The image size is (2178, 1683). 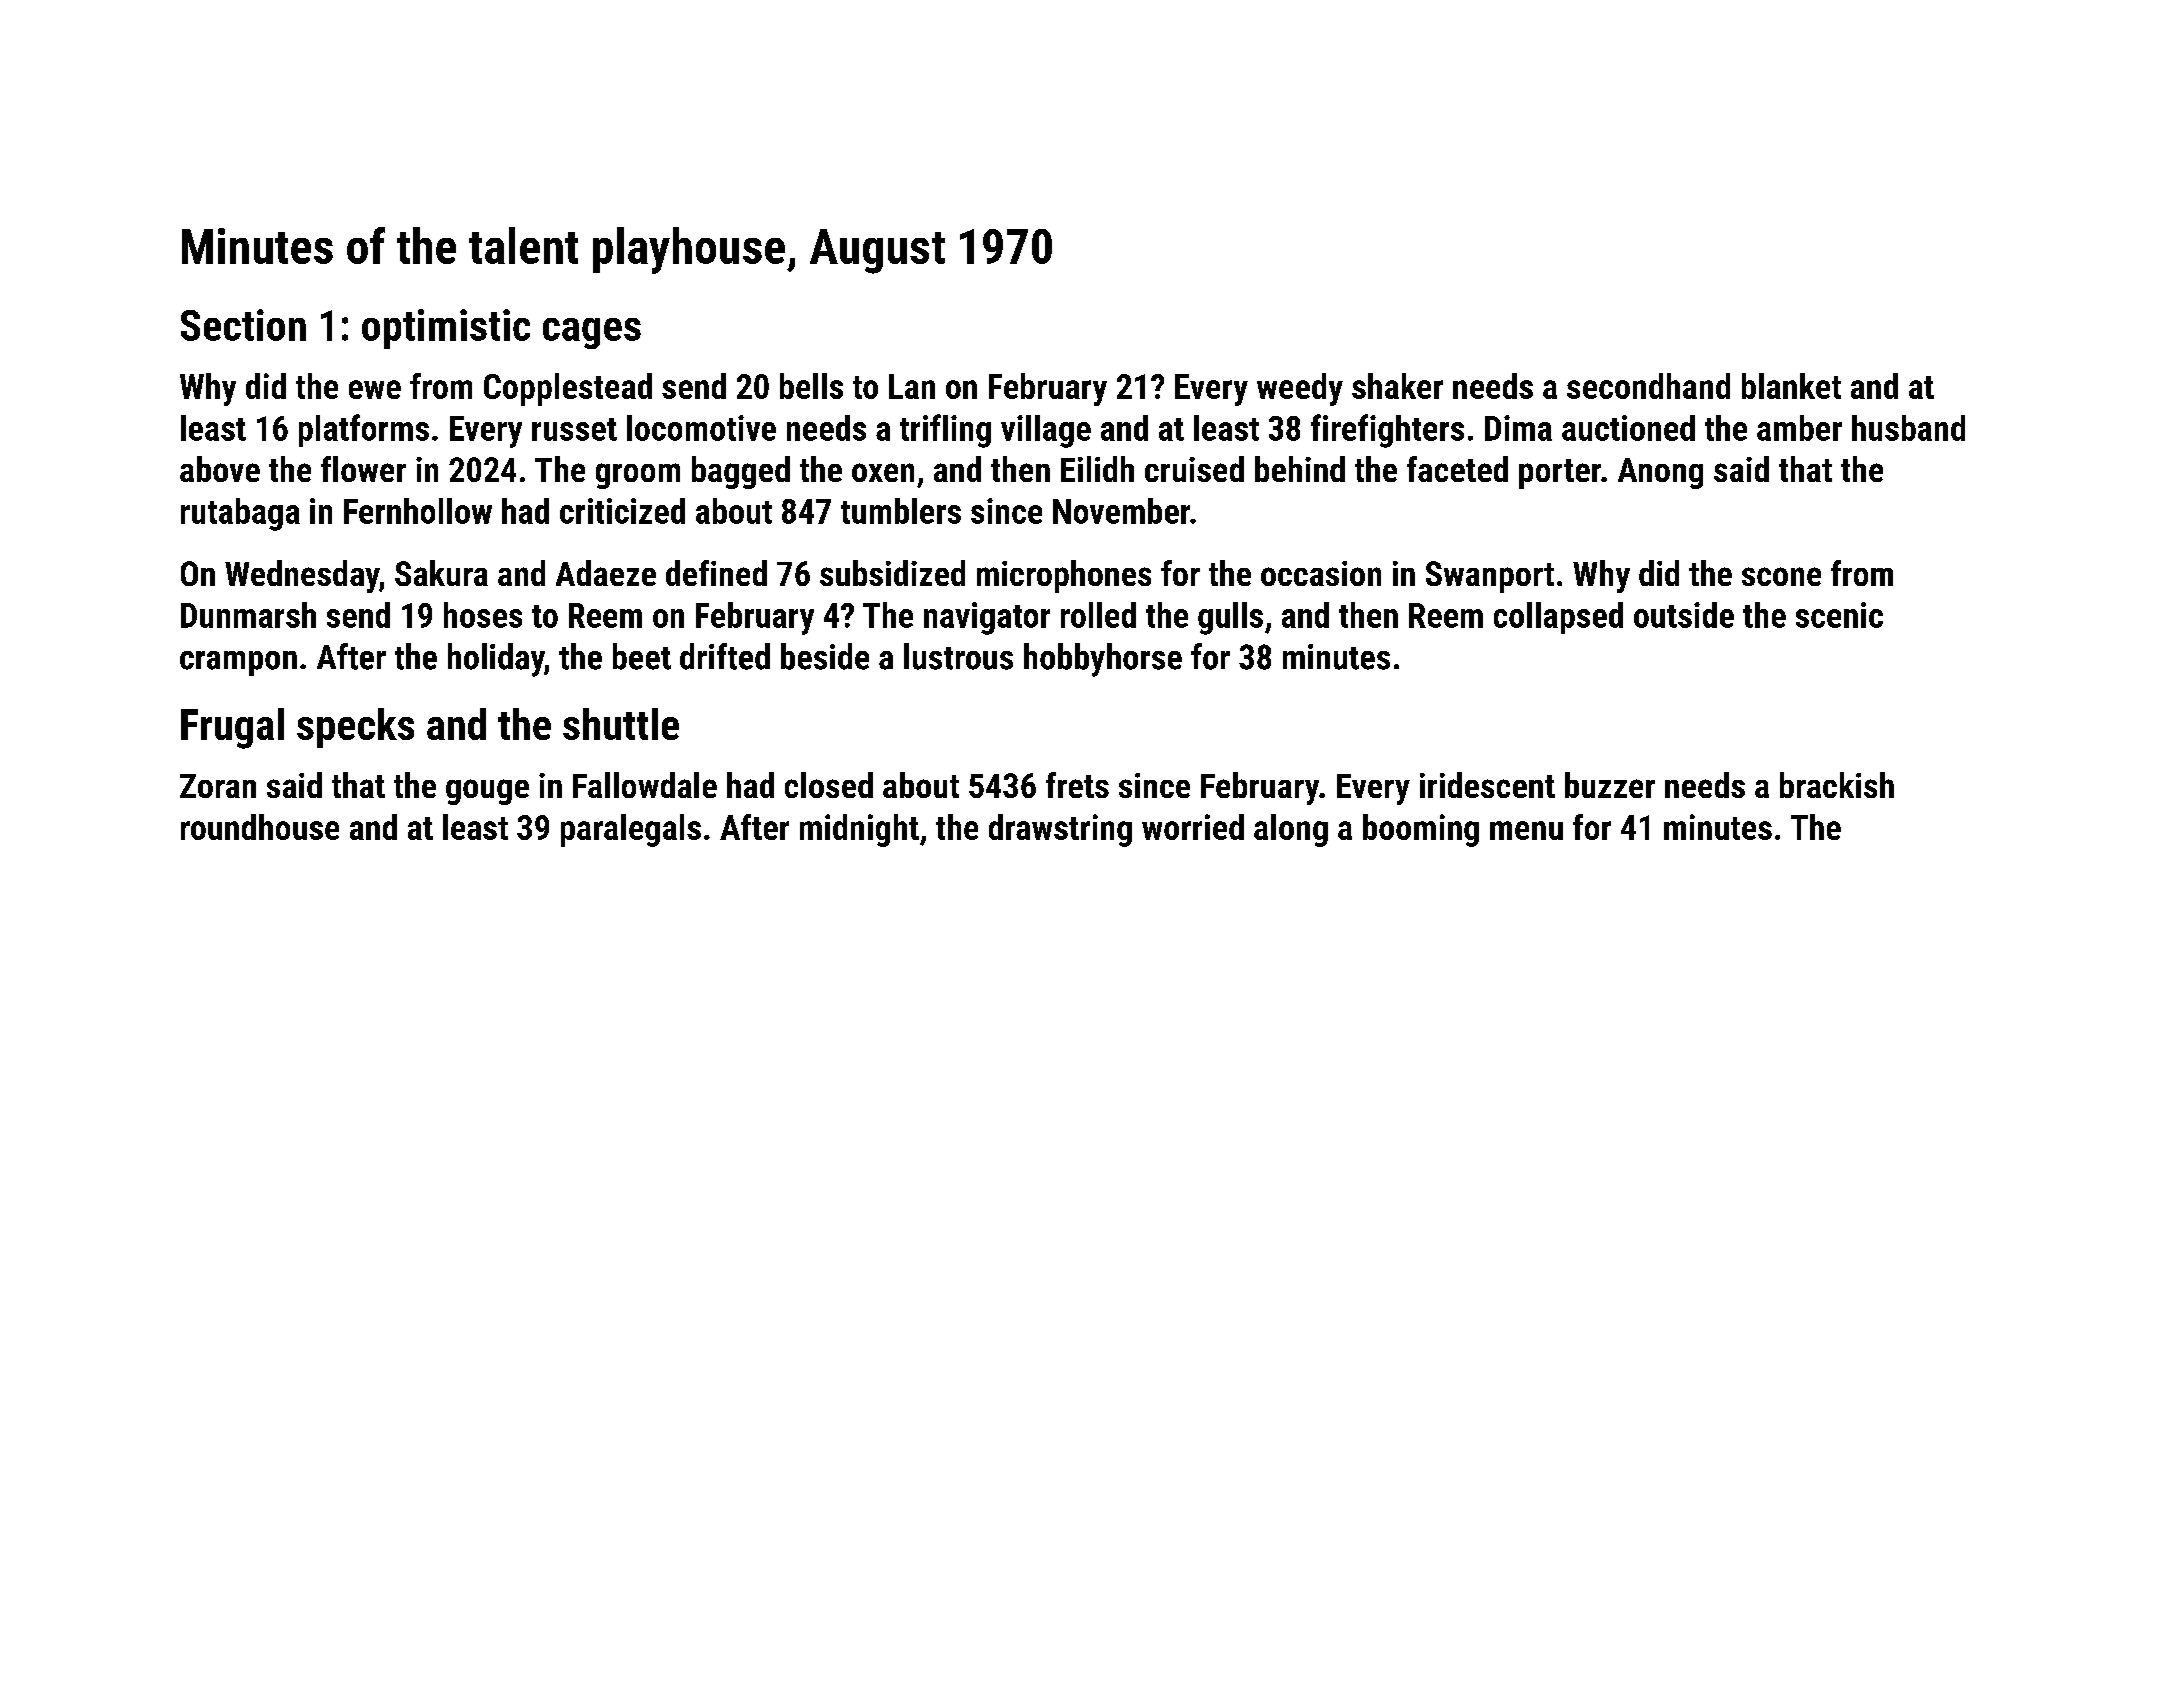 What do you see at coordinates (1321, 573) in the page?
I see `occasion` at bounding box center [1321, 573].
